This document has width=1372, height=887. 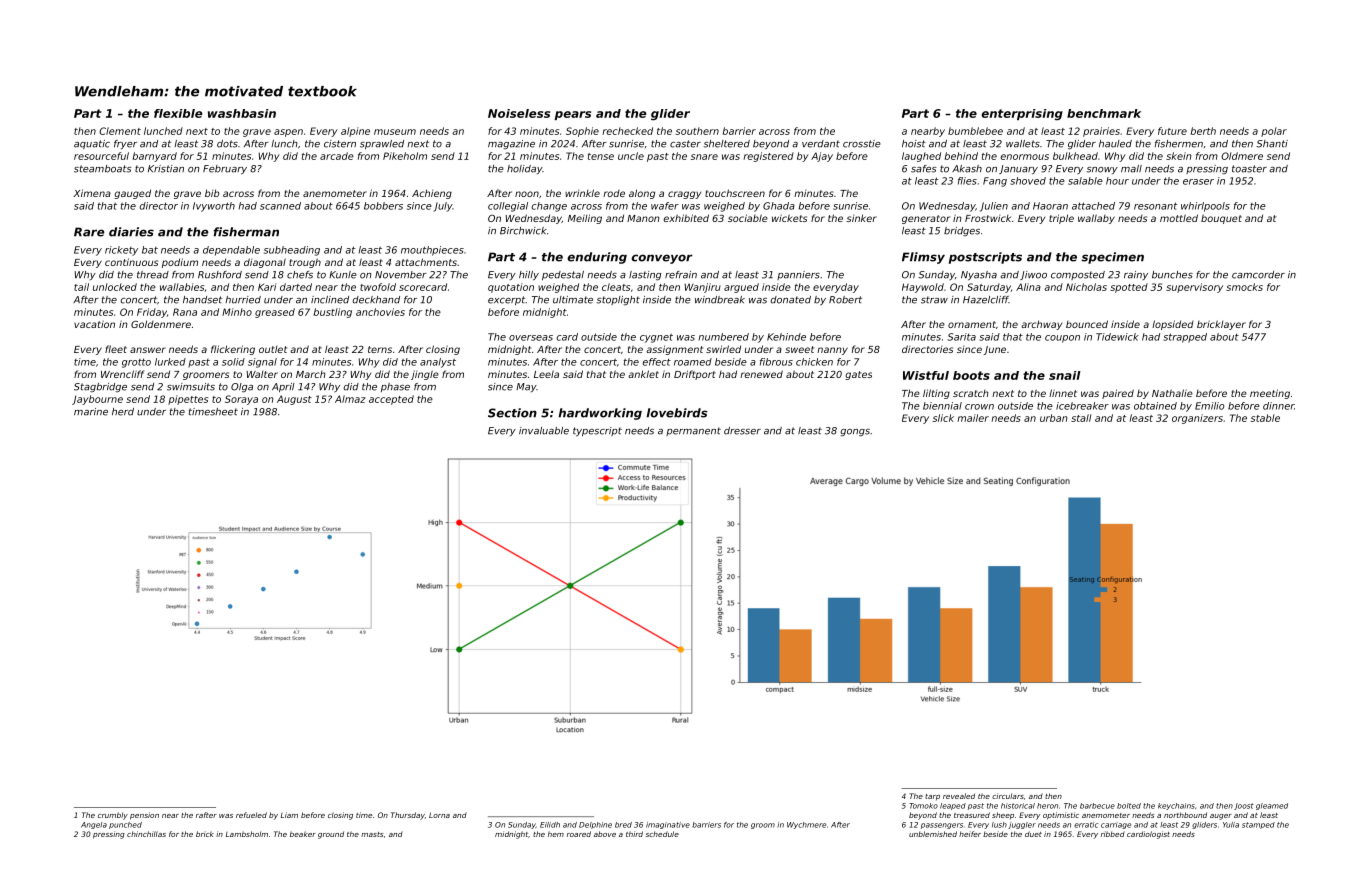 I want to click on terns, so click(x=380, y=349).
